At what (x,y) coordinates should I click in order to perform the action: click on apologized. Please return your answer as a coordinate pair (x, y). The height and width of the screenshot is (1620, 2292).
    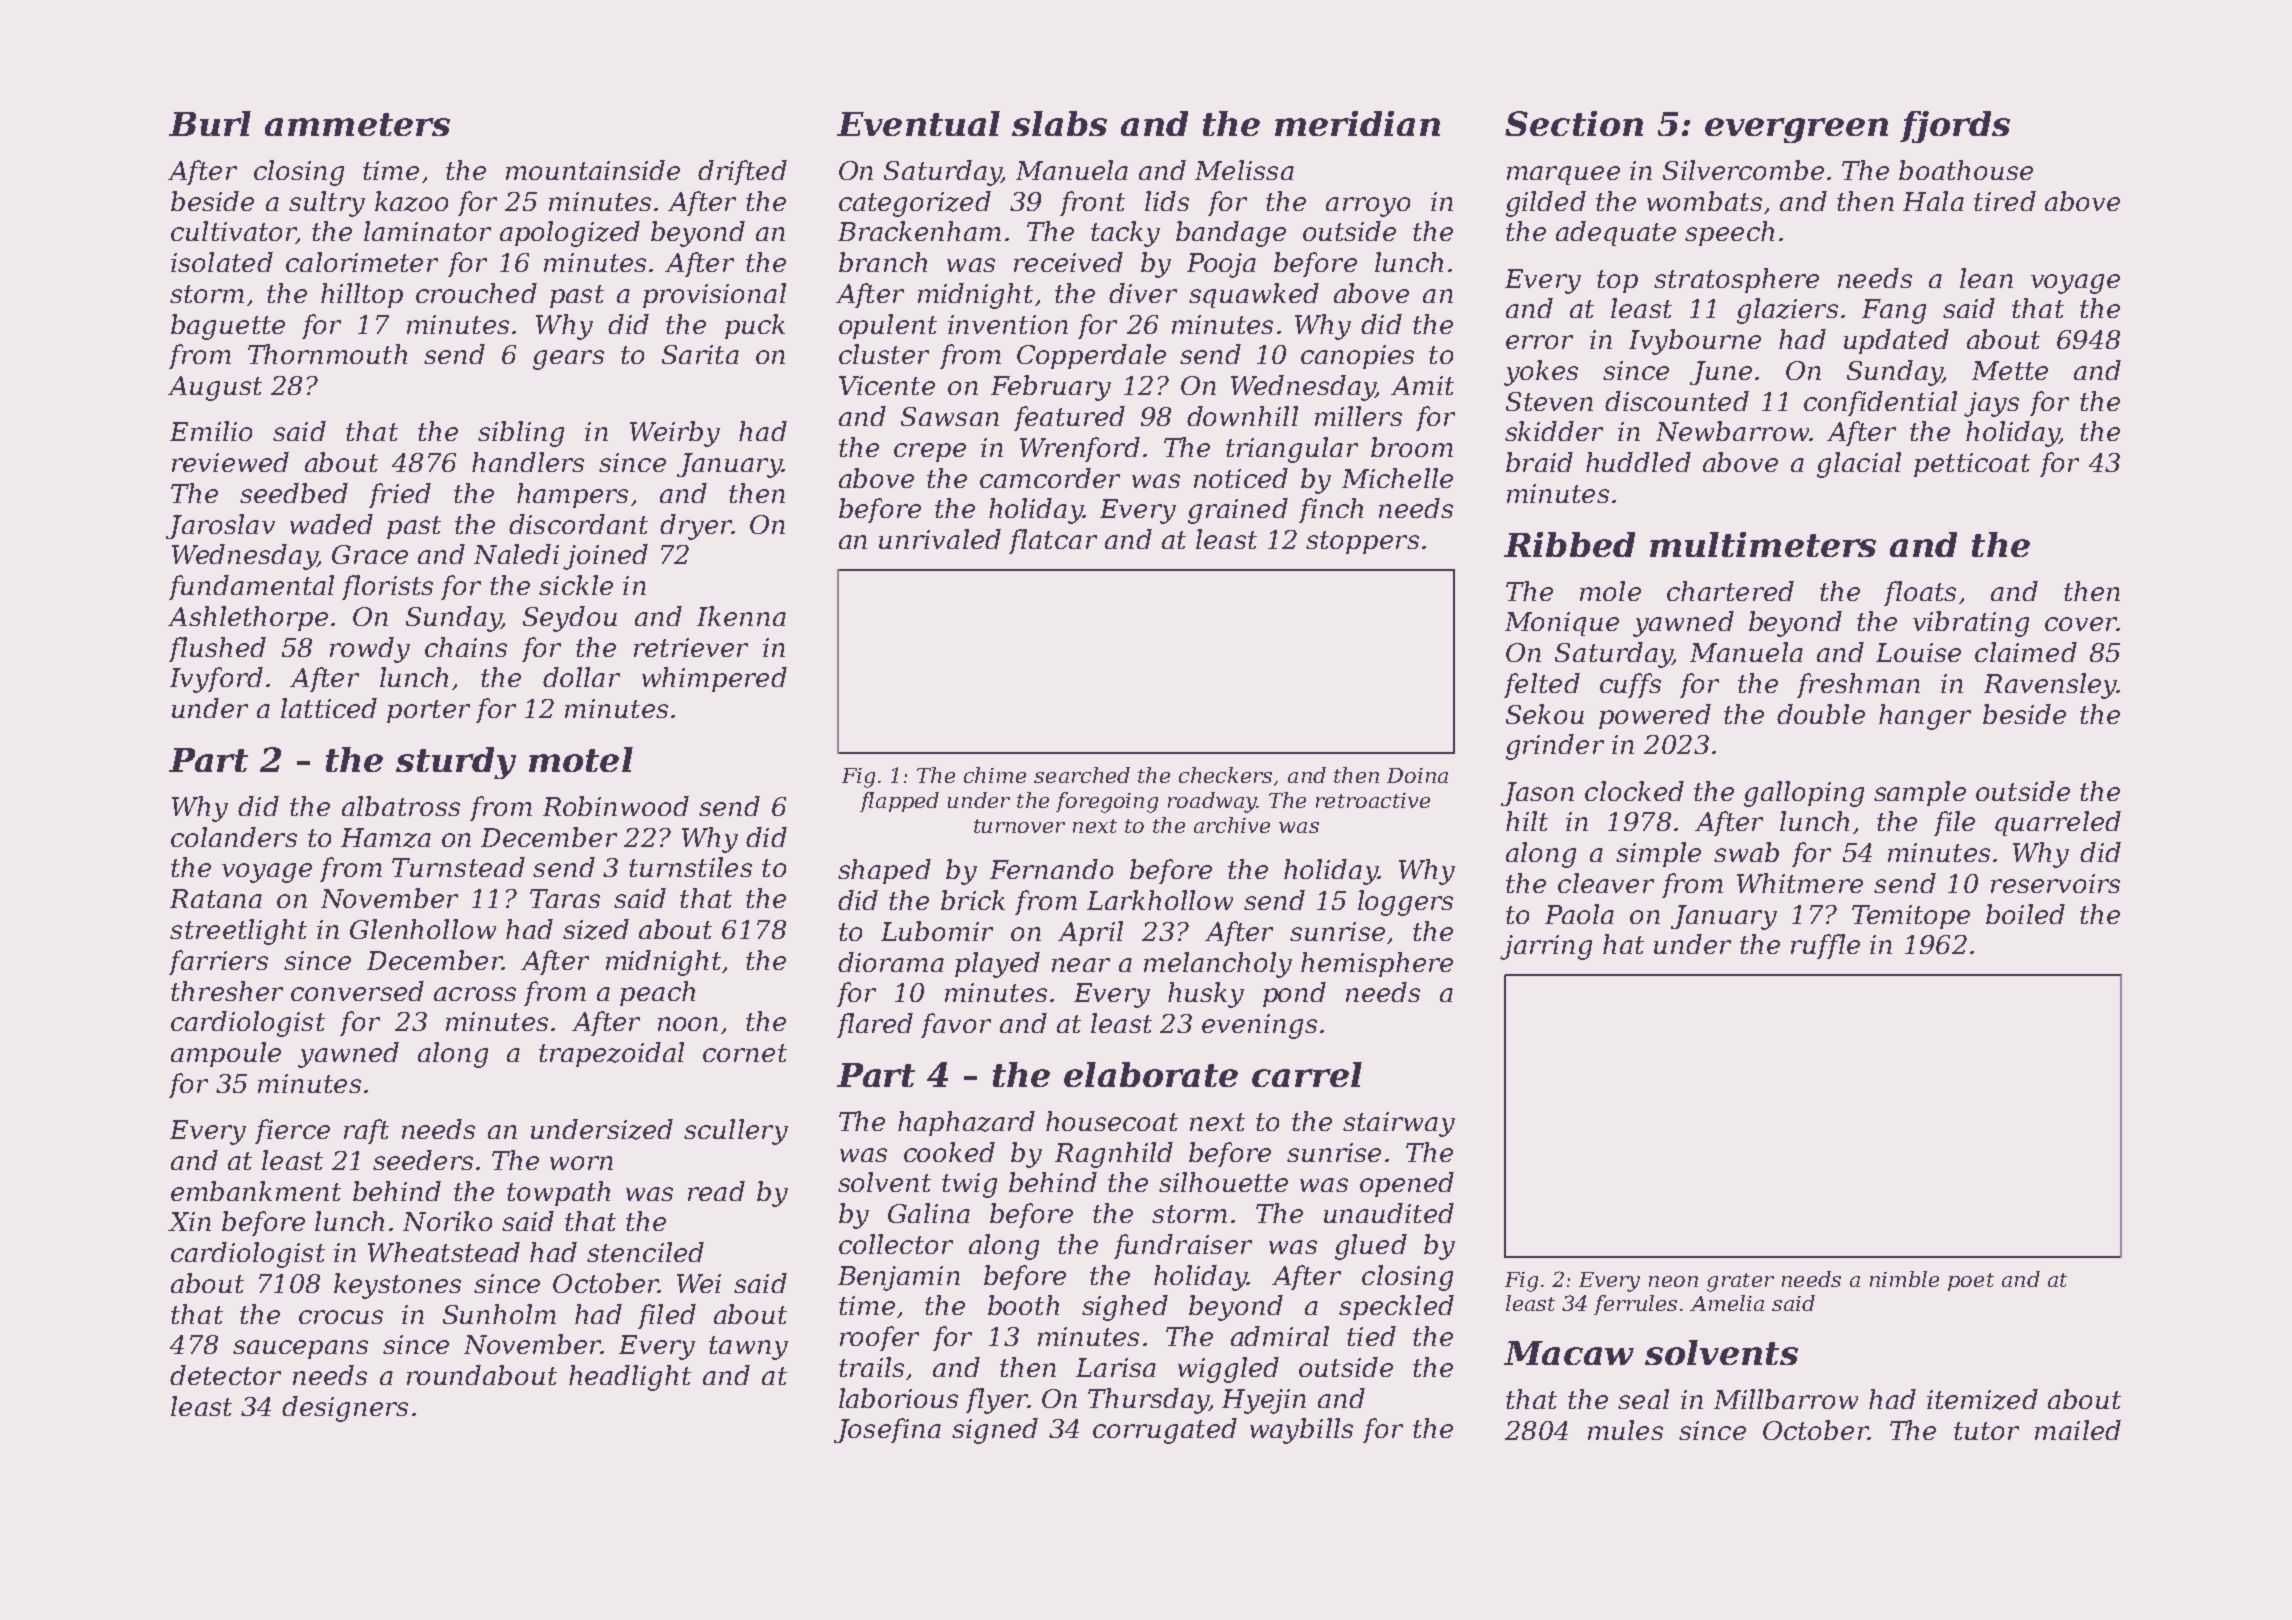
    Looking at the image, I should click on (570, 234).
